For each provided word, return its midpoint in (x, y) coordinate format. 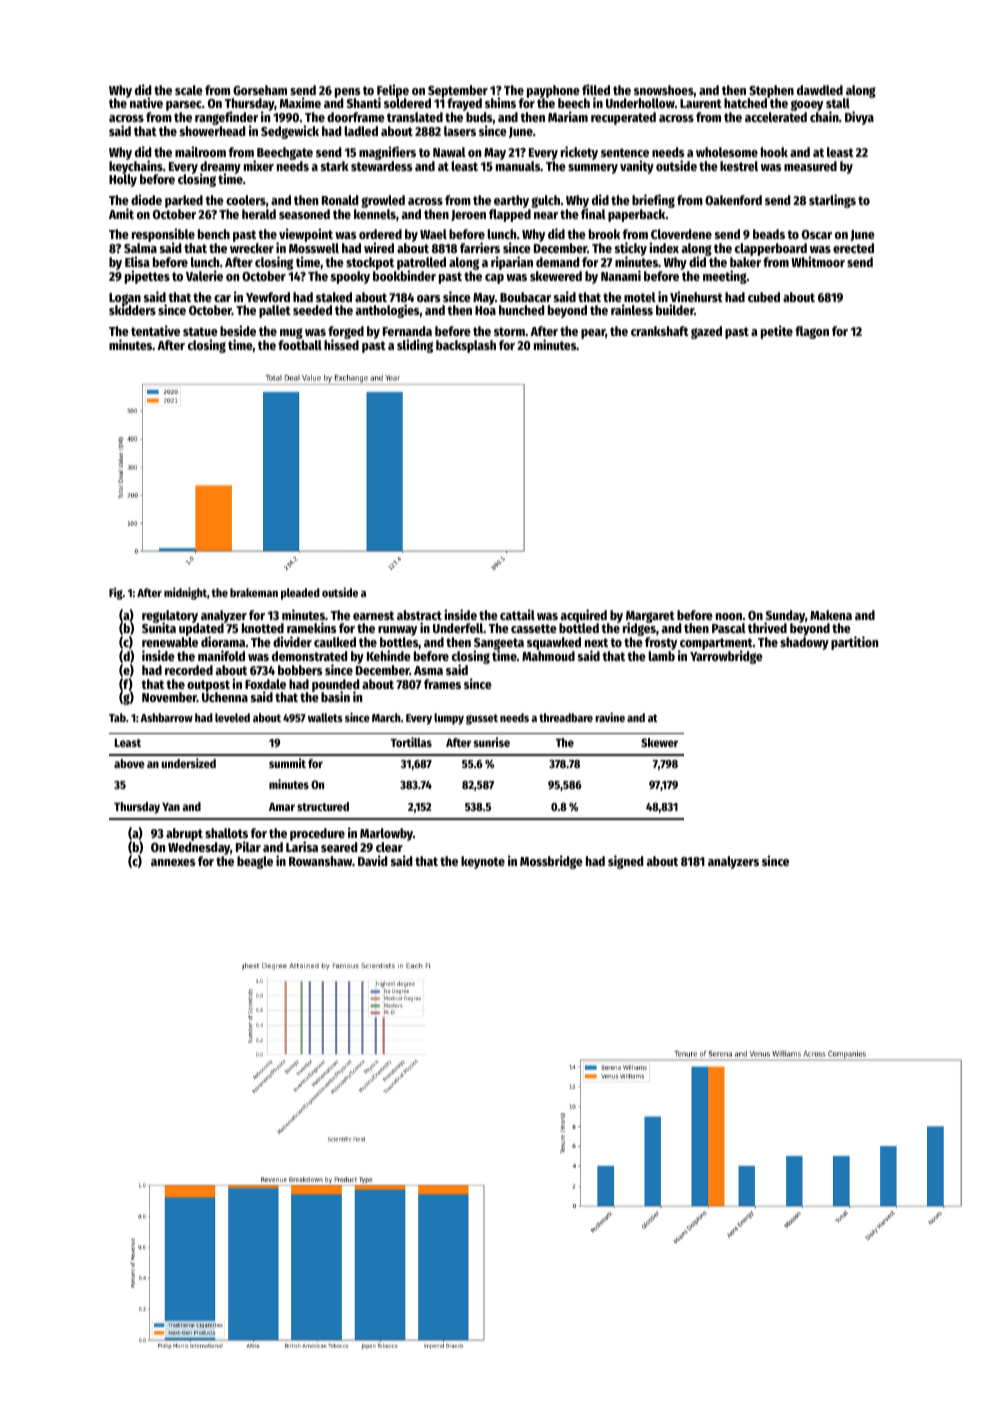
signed (625, 862)
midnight (185, 593)
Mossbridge (551, 862)
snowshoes (664, 90)
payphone (553, 92)
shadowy (804, 643)
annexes (173, 862)
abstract (419, 615)
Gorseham (260, 90)
